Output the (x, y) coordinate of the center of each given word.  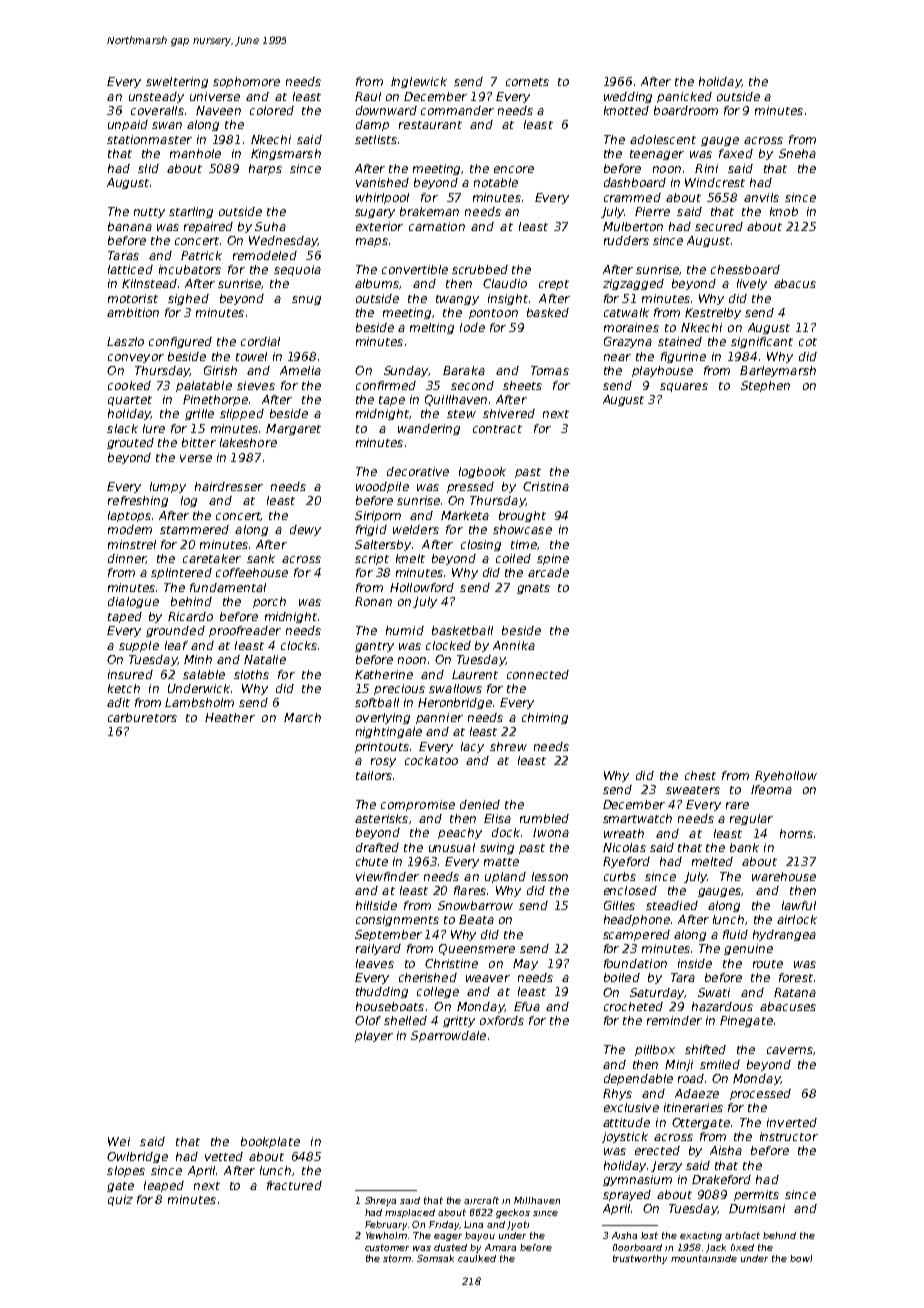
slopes (126, 1171)
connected (538, 674)
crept (554, 285)
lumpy (168, 487)
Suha (270, 226)
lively (752, 284)
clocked (448, 645)
